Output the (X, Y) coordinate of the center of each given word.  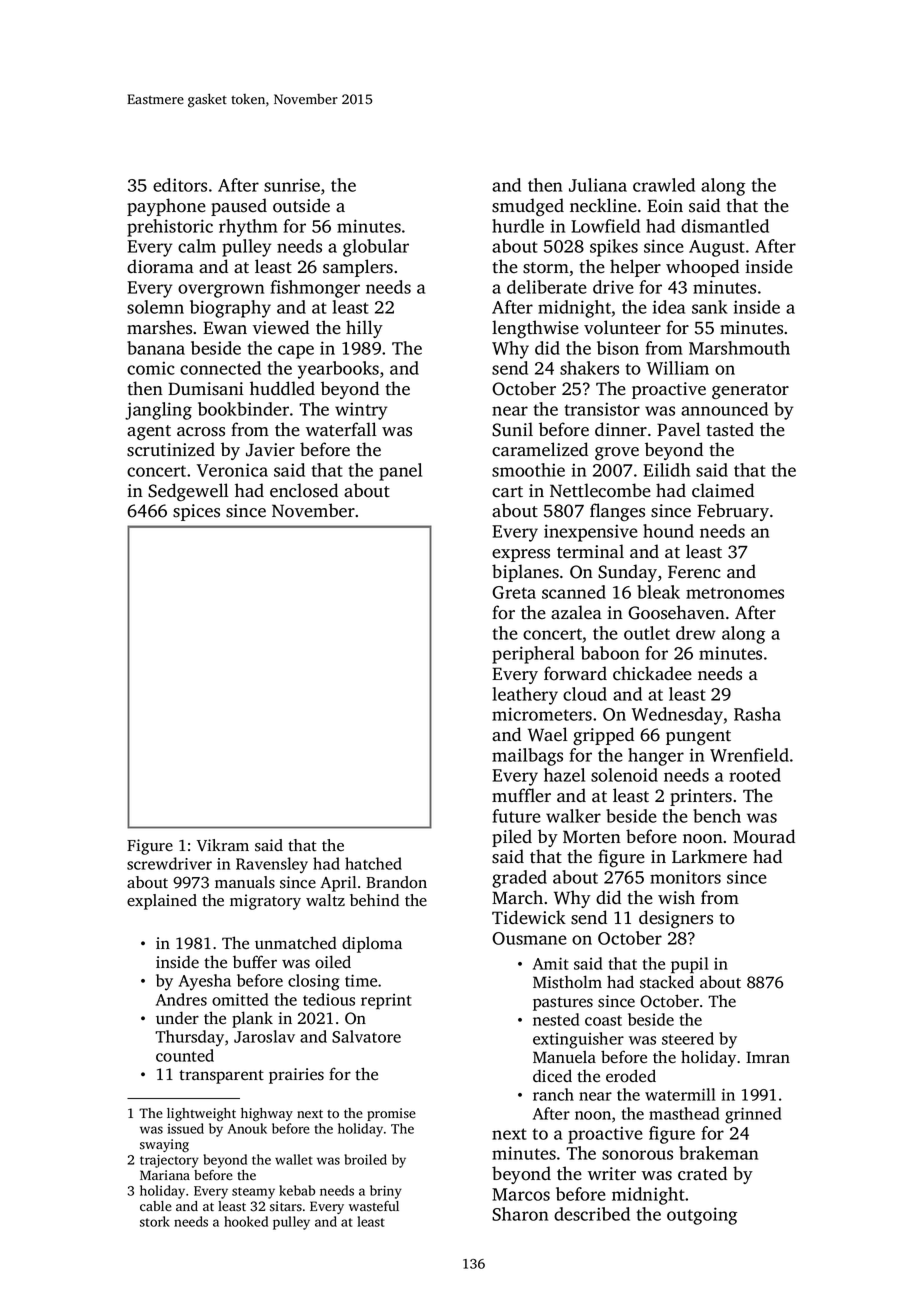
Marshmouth (739, 348)
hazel (564, 775)
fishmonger (315, 289)
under (177, 1018)
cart (507, 491)
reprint (386, 1001)
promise (391, 1114)
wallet (294, 1159)
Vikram (223, 845)
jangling (158, 411)
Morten (592, 837)
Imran (768, 1057)
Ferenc (694, 572)
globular (376, 248)
